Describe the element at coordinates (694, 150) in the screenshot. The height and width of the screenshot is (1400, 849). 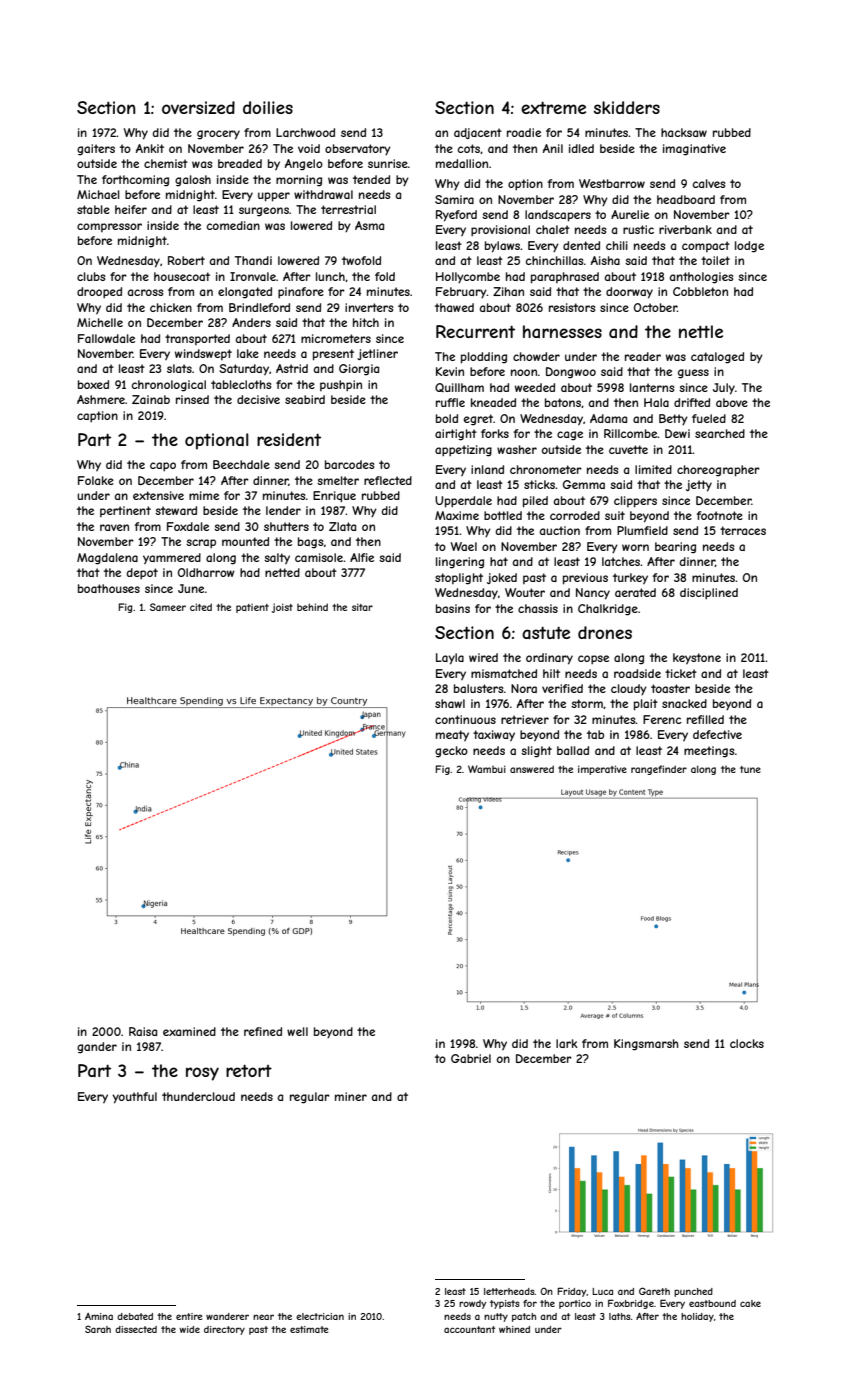
I see `imaginative` at that location.
